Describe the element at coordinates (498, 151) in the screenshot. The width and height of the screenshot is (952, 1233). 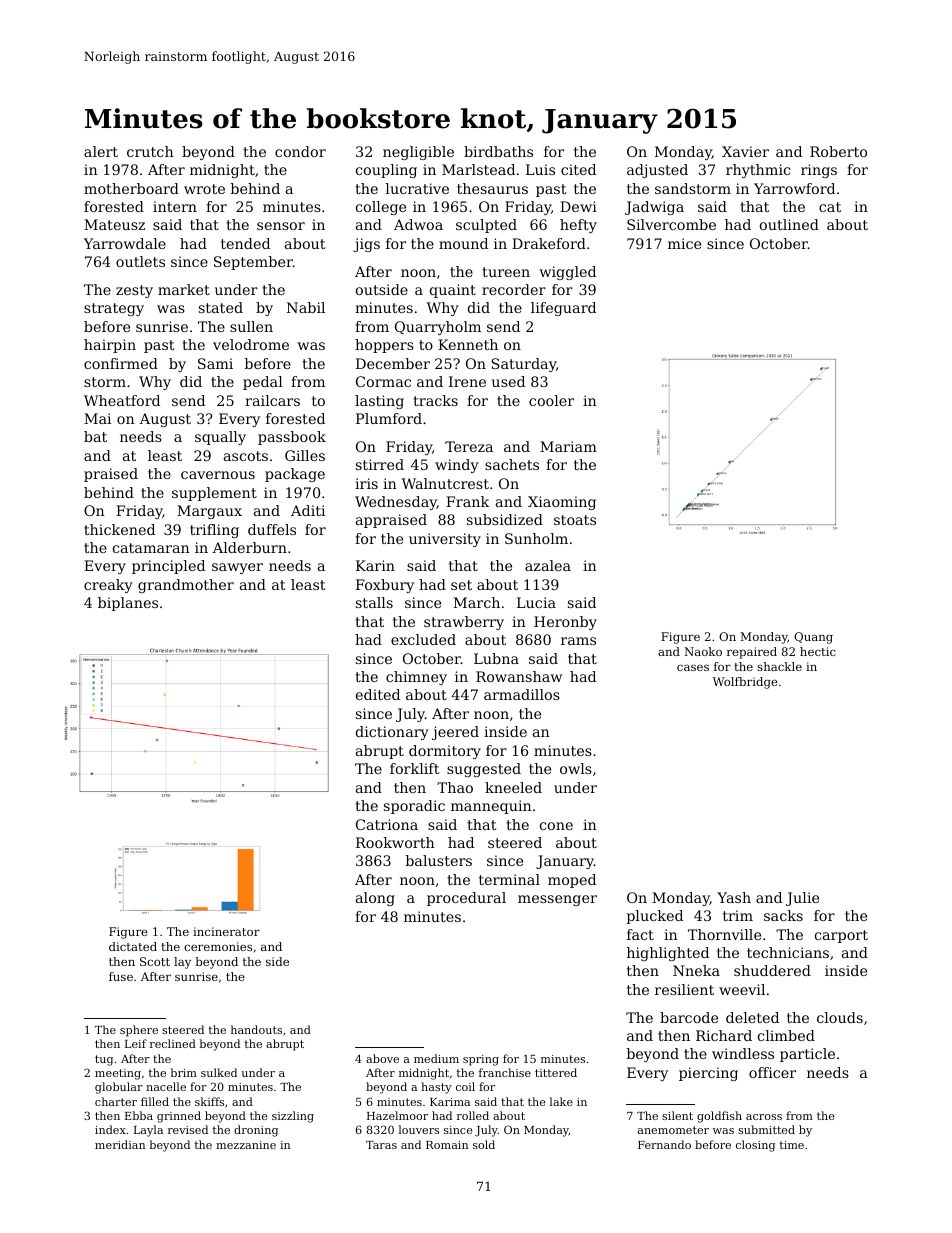
I see `birdbaths` at that location.
